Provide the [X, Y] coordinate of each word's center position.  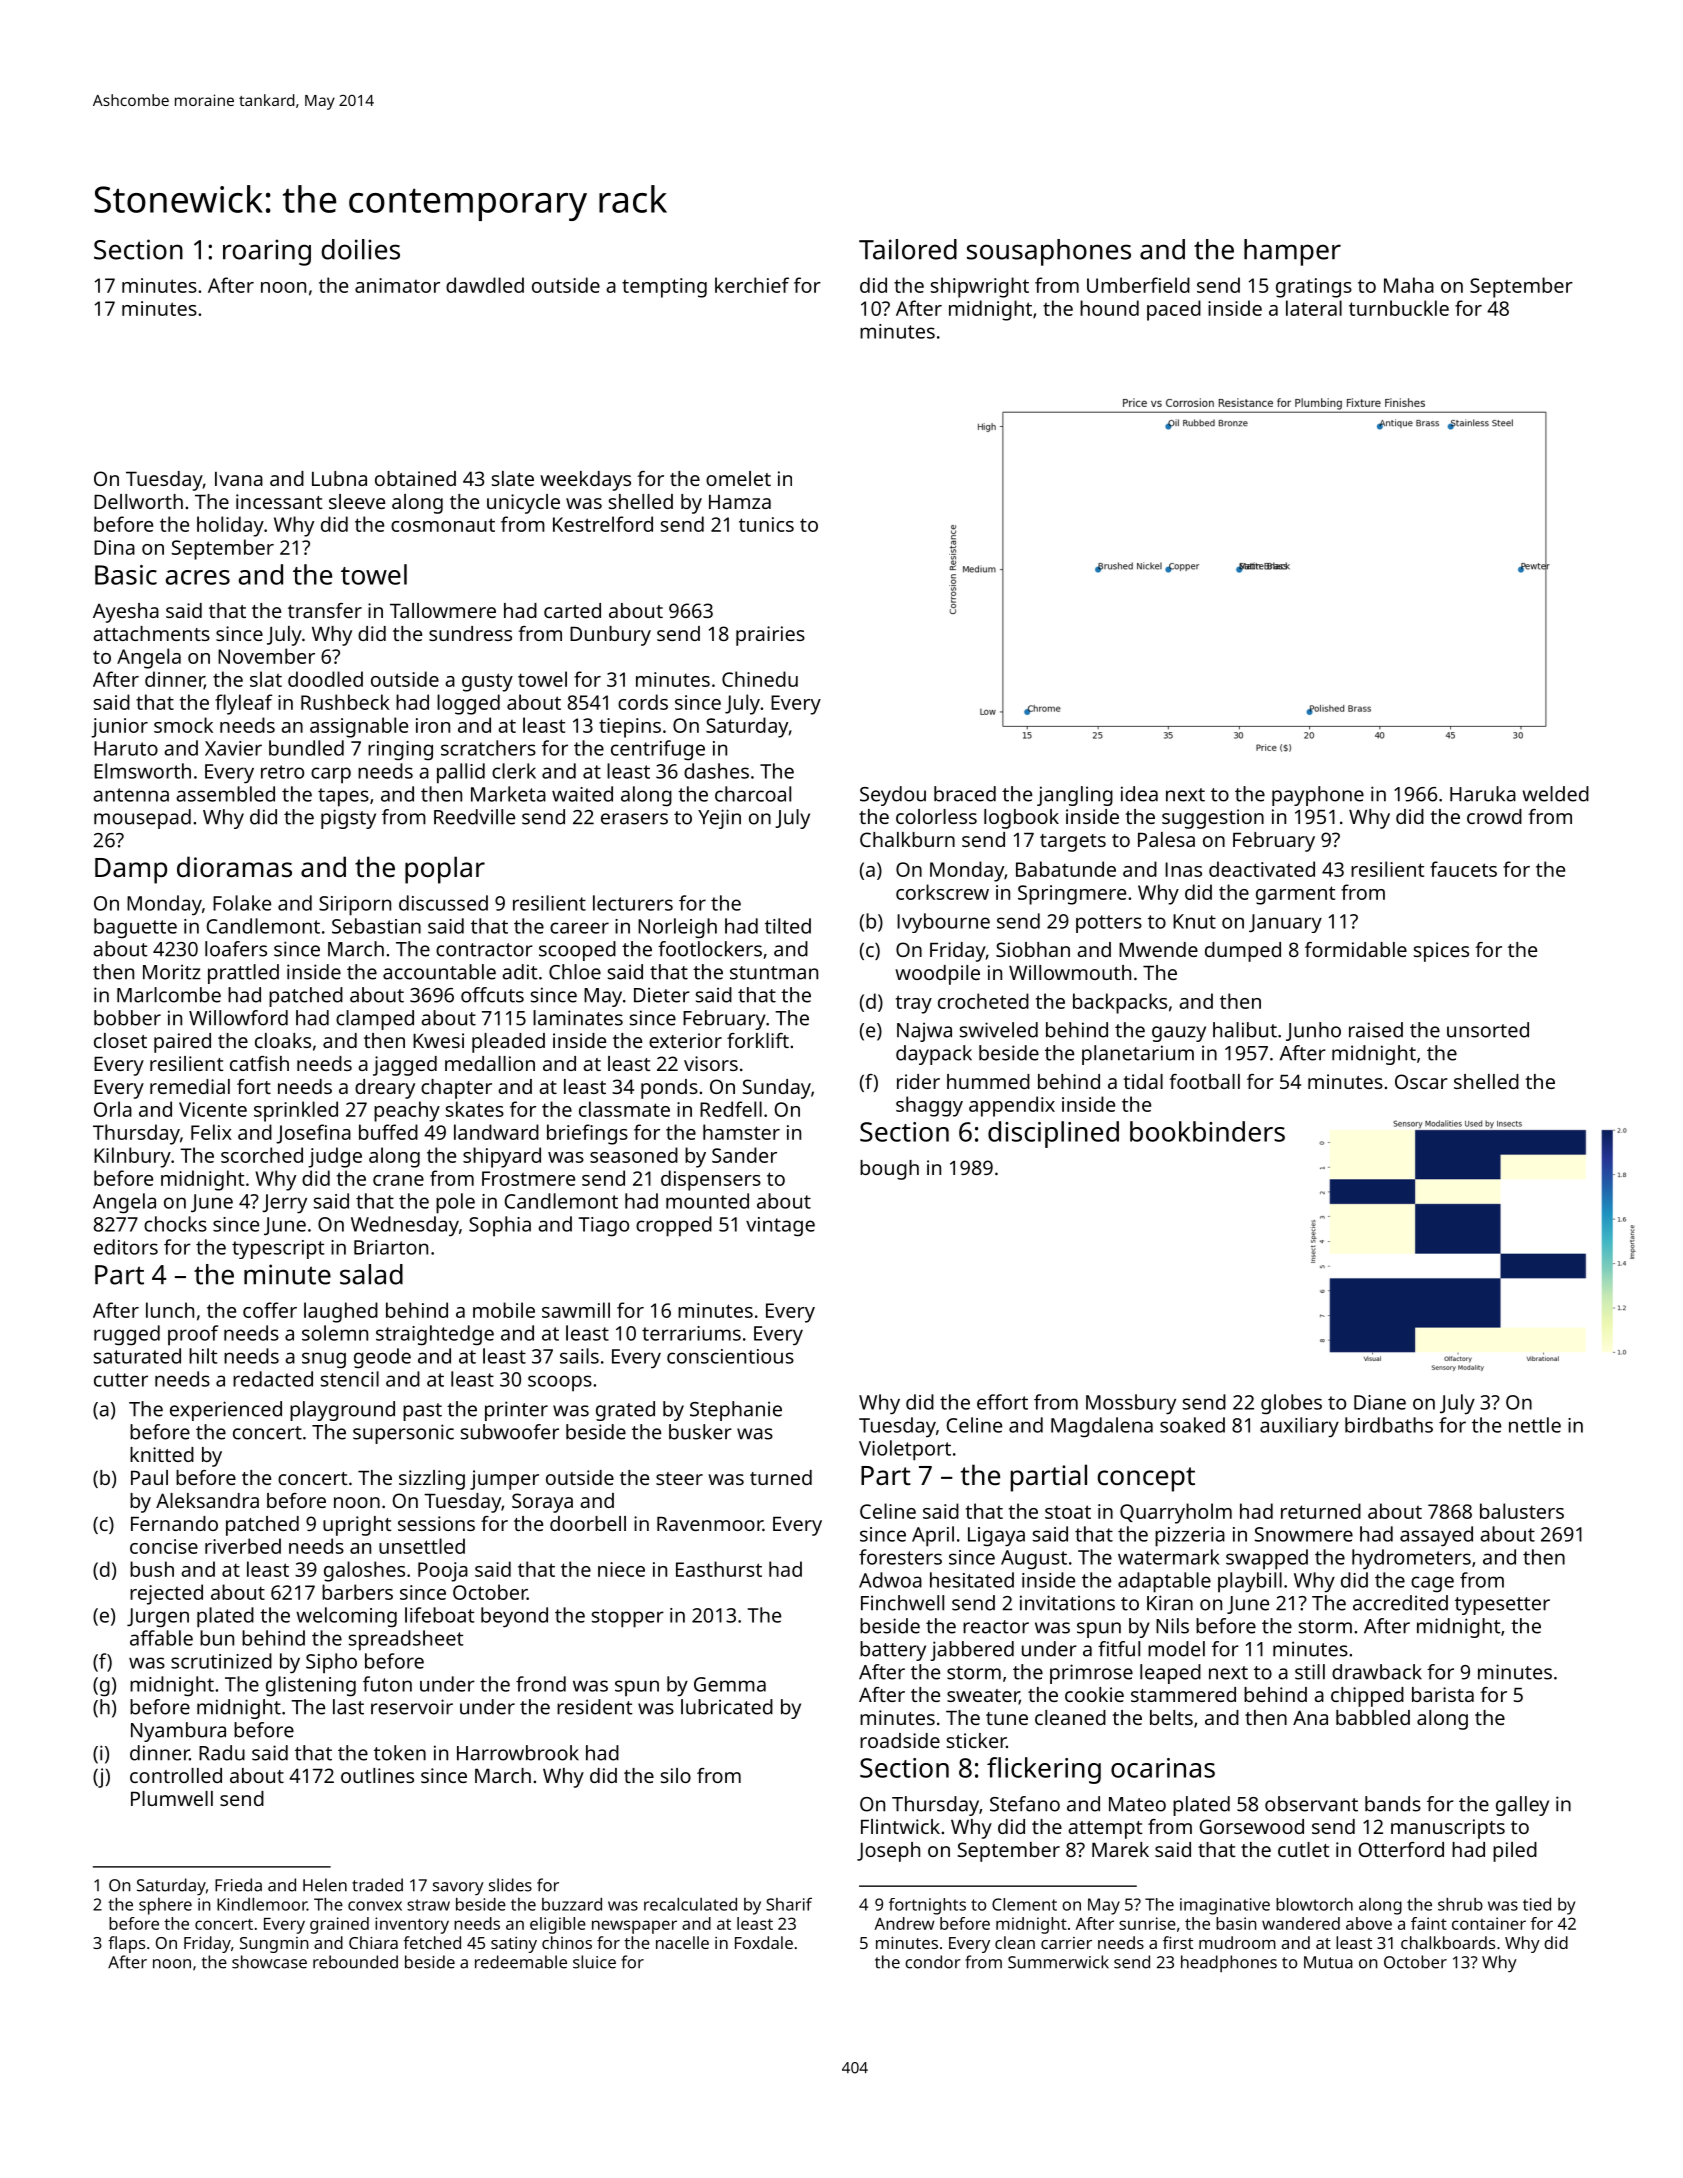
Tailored [908, 249]
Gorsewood [1252, 1826]
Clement [1024, 1904]
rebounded [355, 1962]
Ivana [239, 479]
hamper [1292, 252]
